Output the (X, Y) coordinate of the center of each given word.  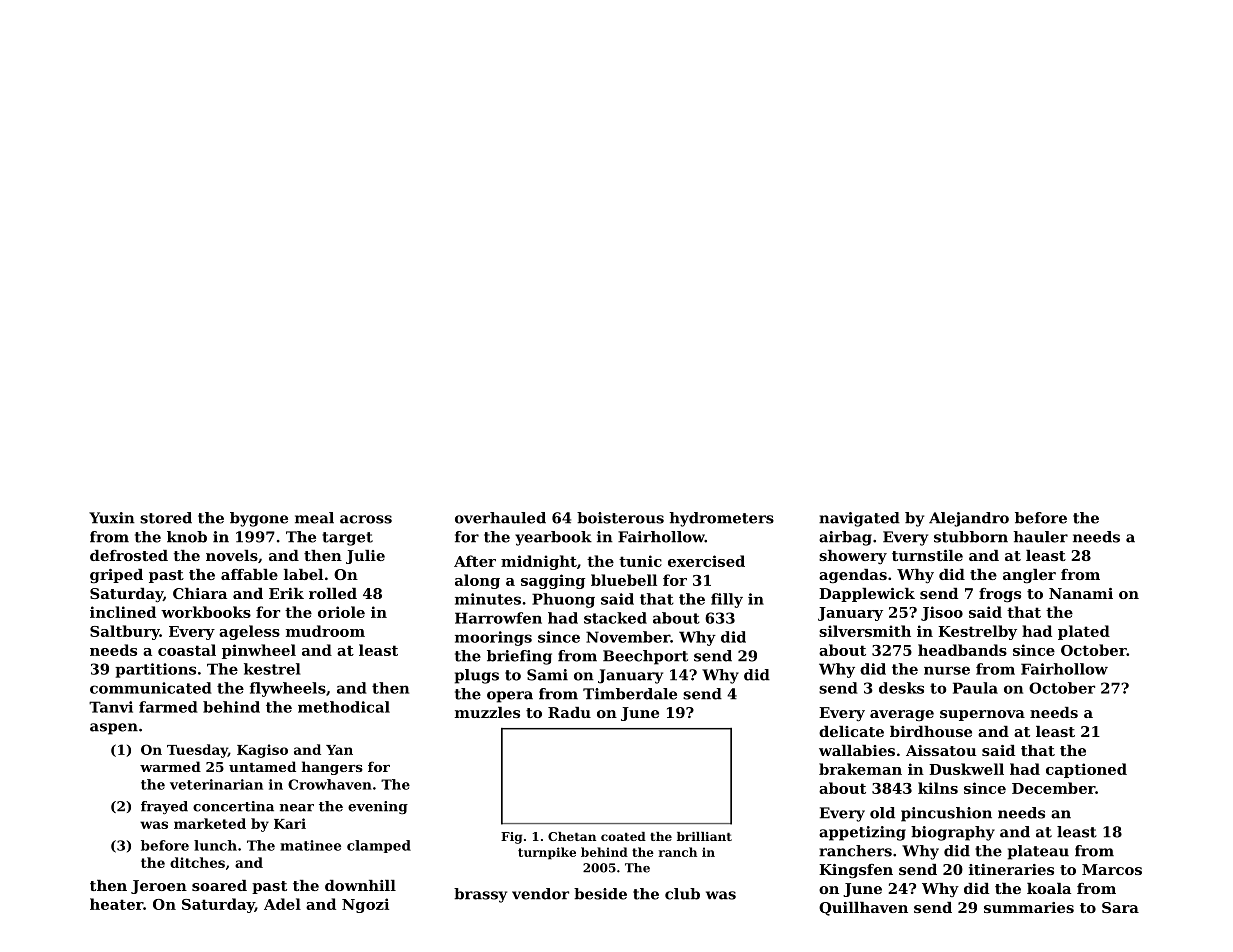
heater (116, 904)
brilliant (704, 836)
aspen (114, 729)
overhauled (500, 518)
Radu (569, 712)
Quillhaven (863, 909)
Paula (975, 688)
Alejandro (969, 519)
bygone (259, 519)
